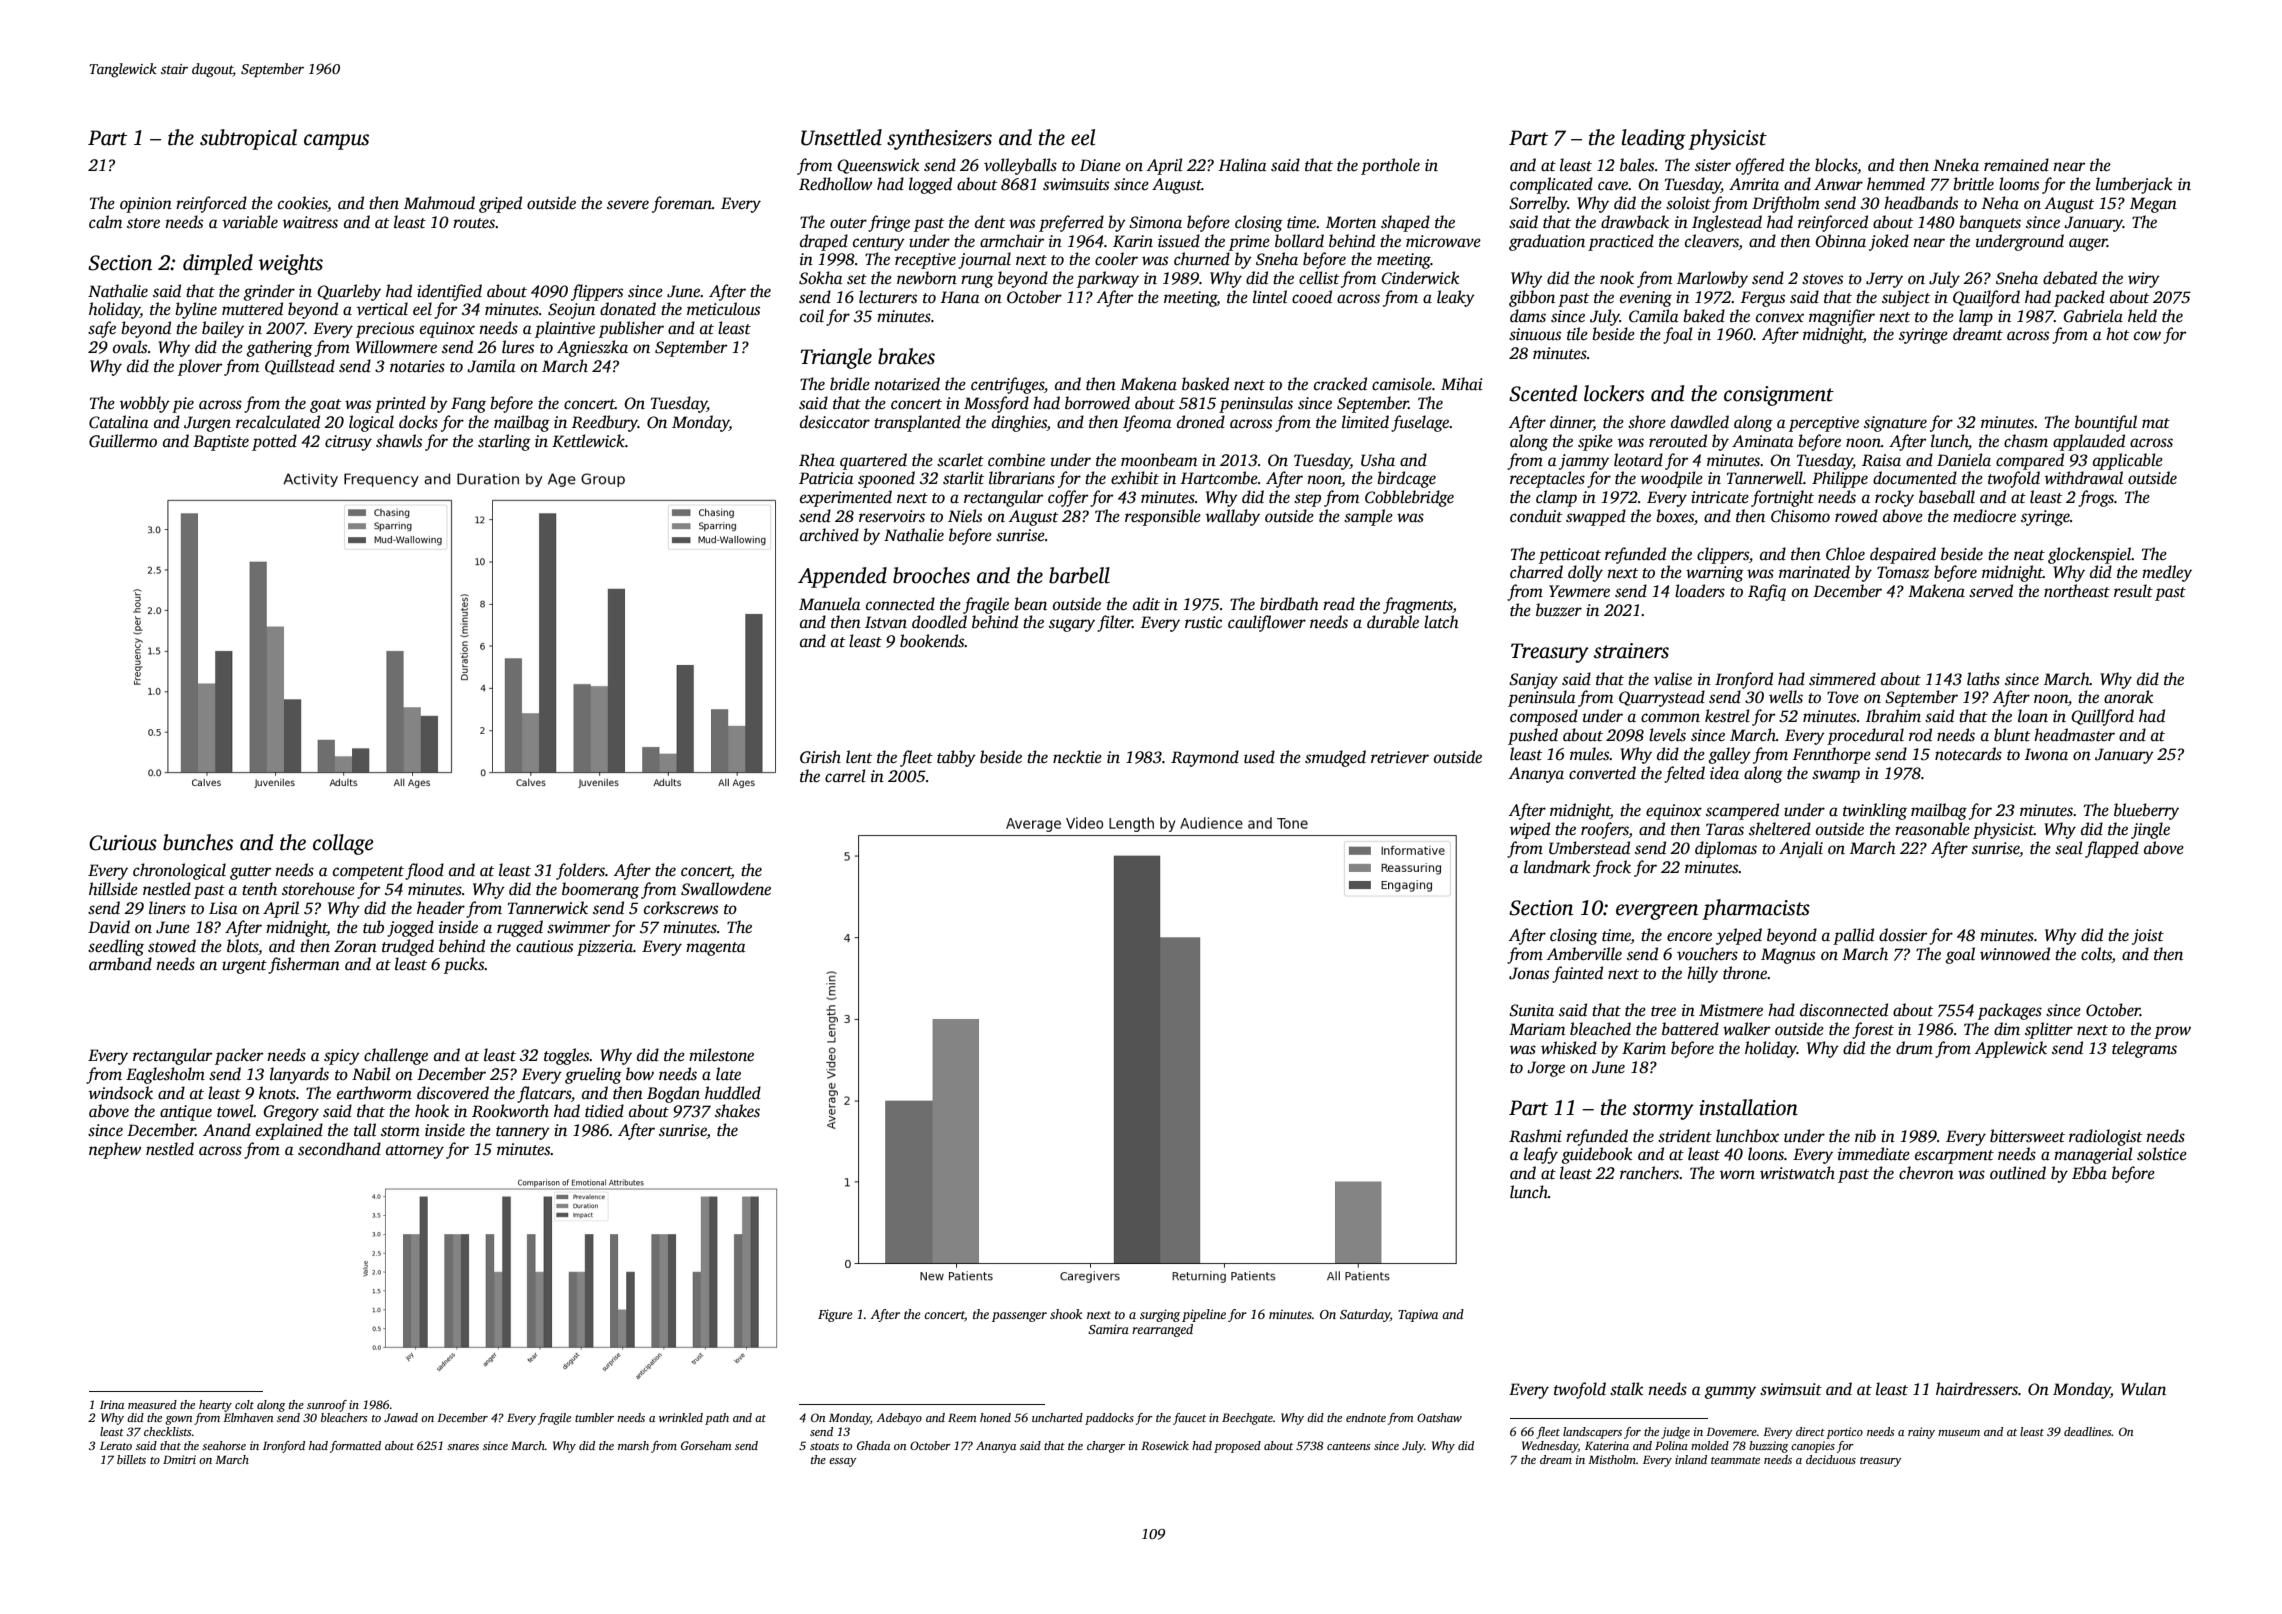 The width and height of the image is (2282, 1614). I want to click on felted, so click(1684, 774).
